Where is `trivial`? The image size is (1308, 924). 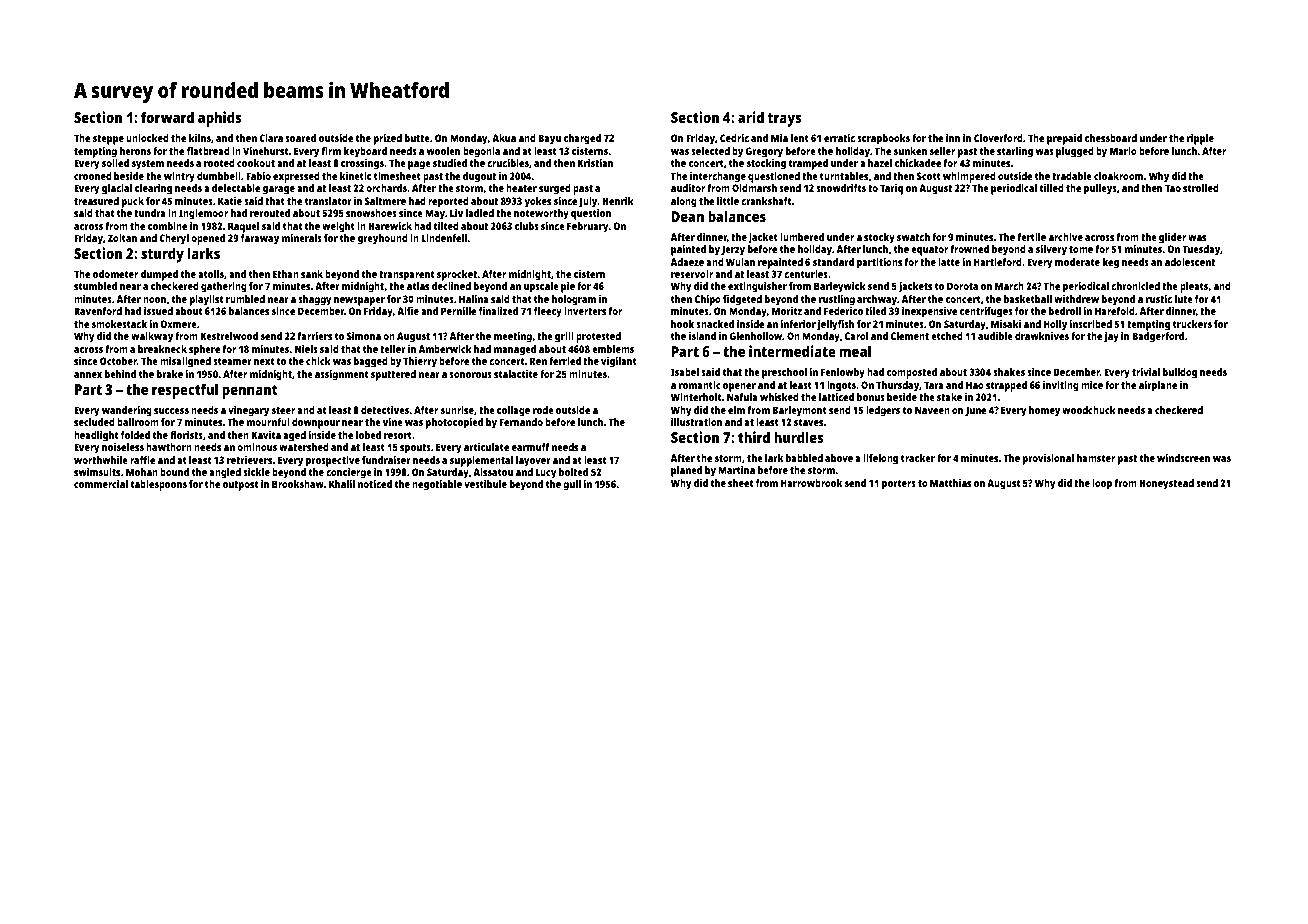 trivial is located at coordinates (1146, 372).
